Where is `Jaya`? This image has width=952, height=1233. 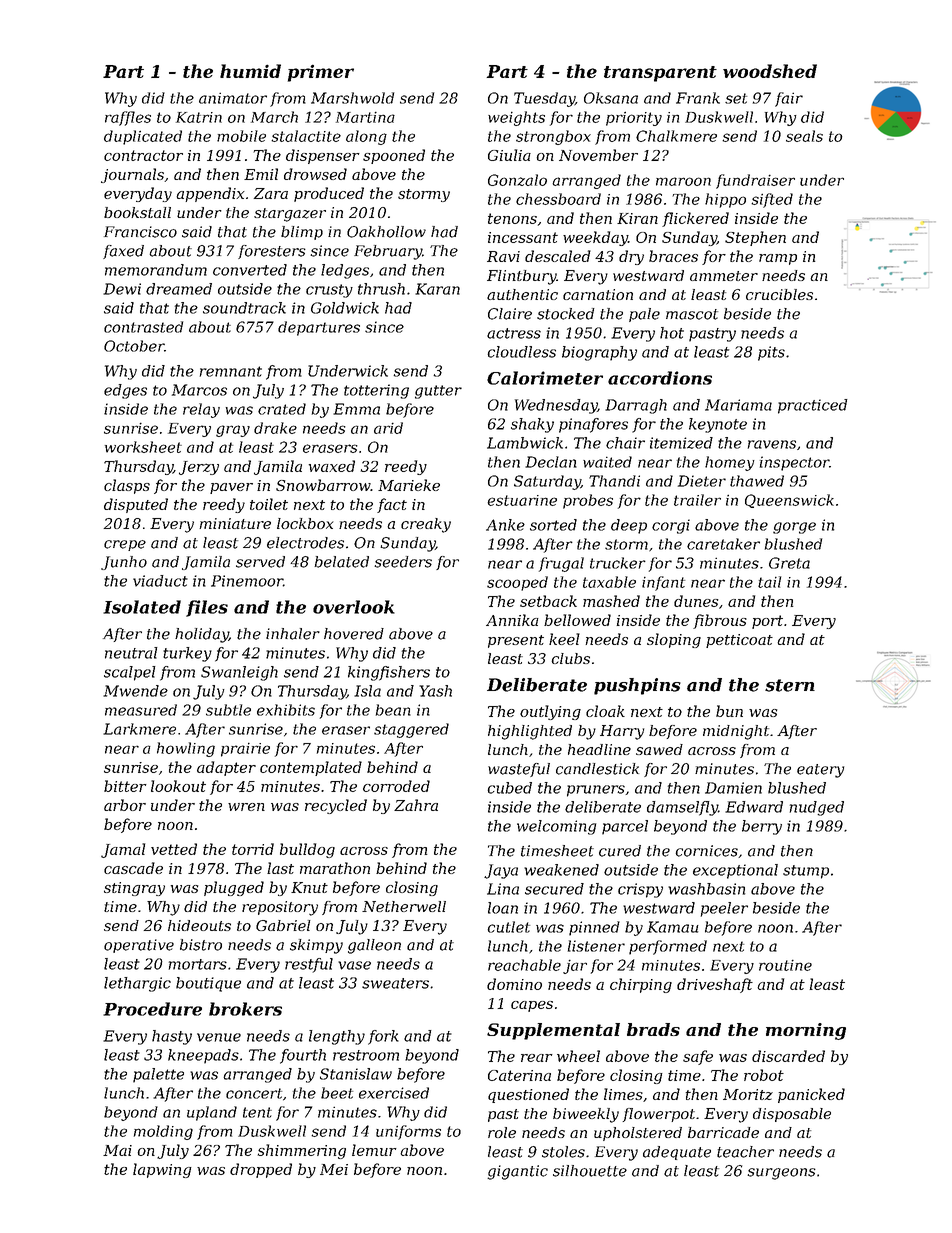 Jaya is located at coordinates (501, 871).
